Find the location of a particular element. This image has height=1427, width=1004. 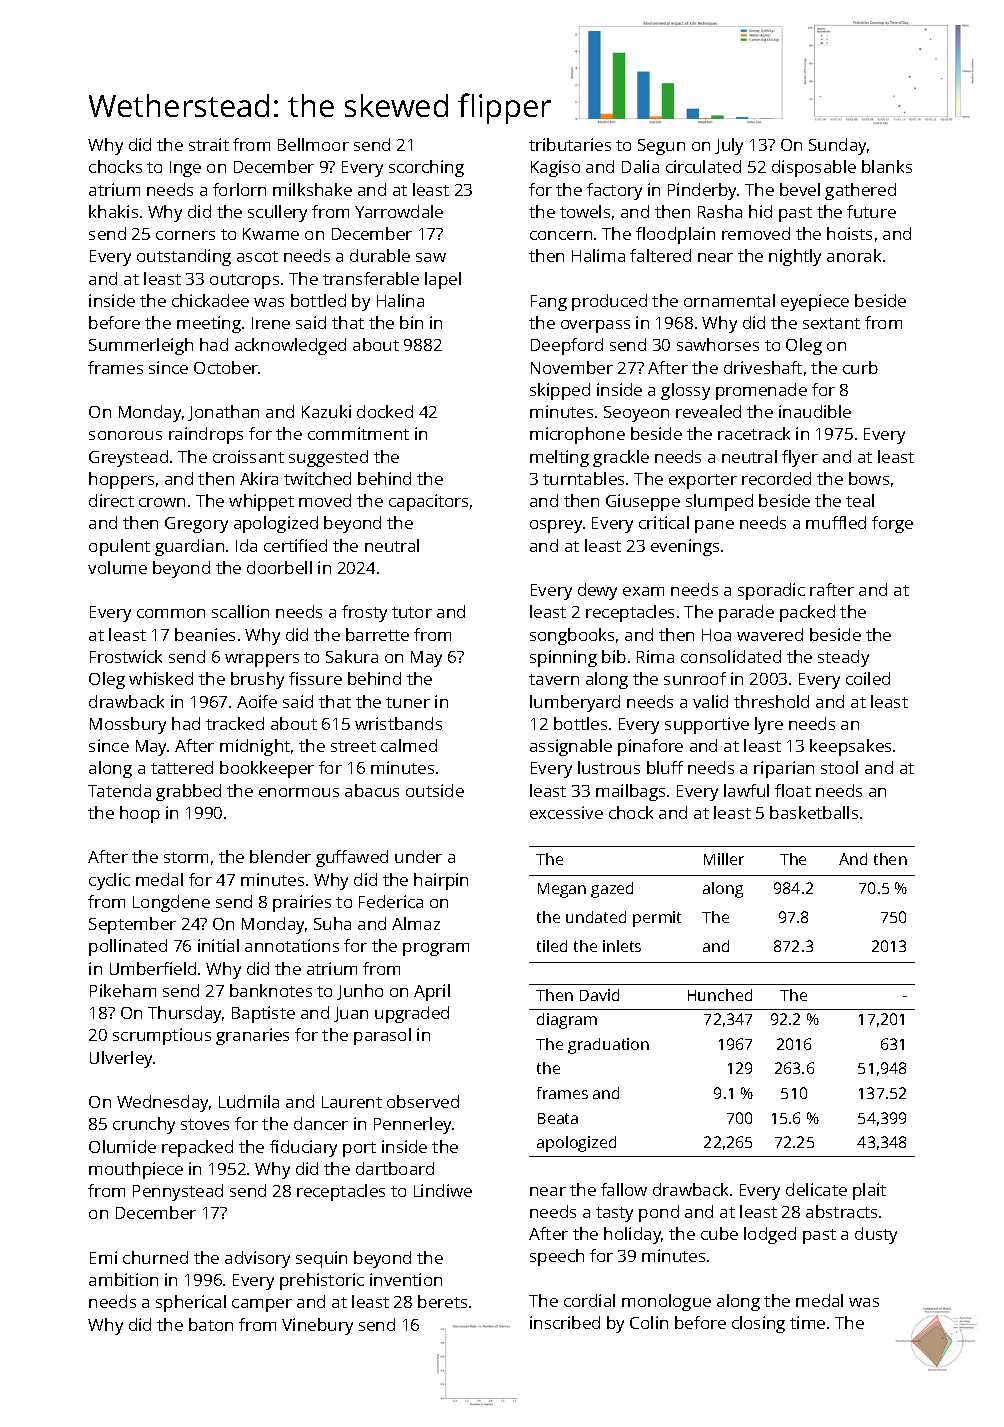

steady is located at coordinates (843, 658).
